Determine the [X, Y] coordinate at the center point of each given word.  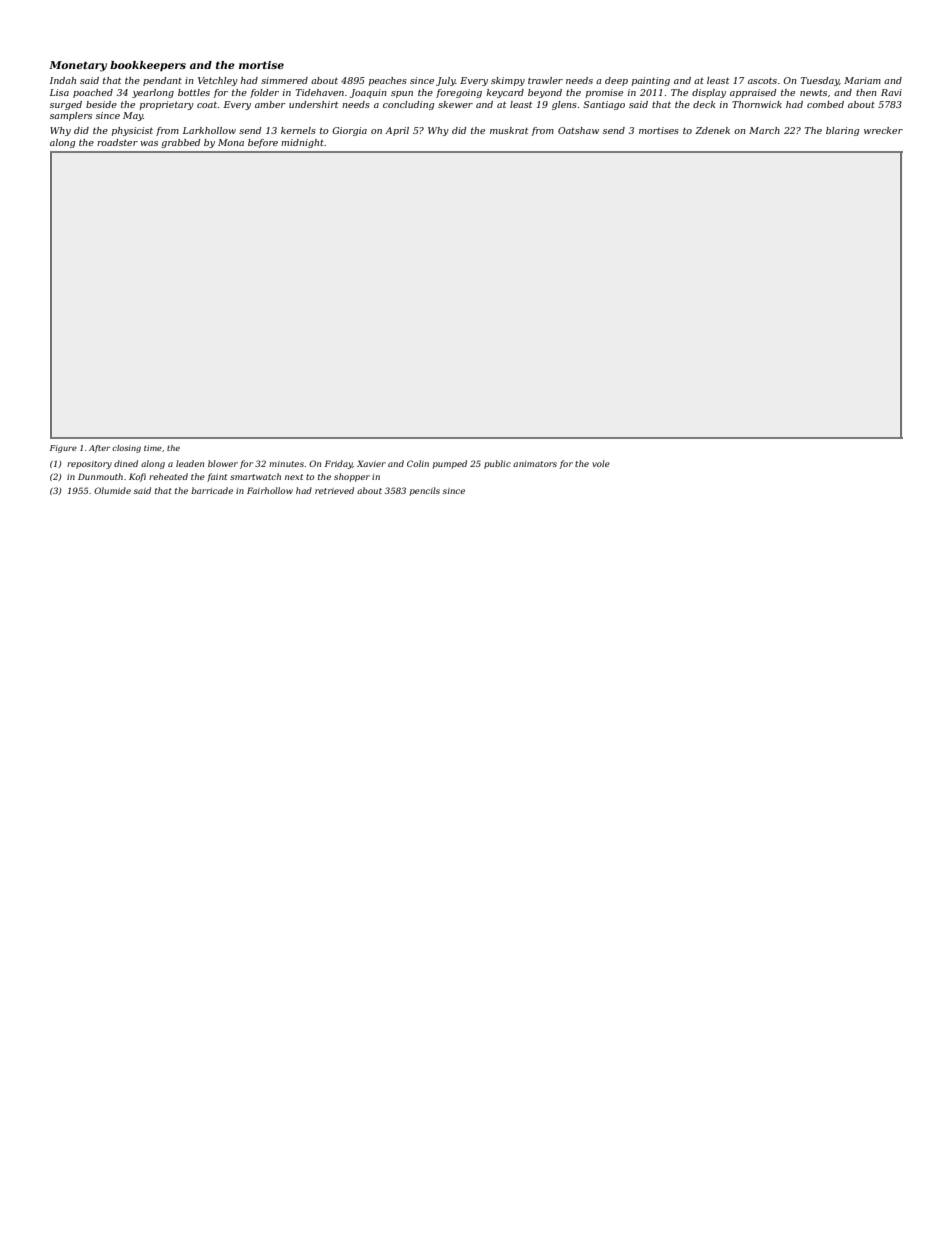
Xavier [371, 463]
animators [535, 464]
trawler [545, 80]
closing [126, 449]
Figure [63, 449]
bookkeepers [148, 66]
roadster [117, 142]
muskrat [509, 130]
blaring [842, 131]
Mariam [862, 80]
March [764, 130]
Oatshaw [578, 130]
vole [601, 463]
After [99, 449]
